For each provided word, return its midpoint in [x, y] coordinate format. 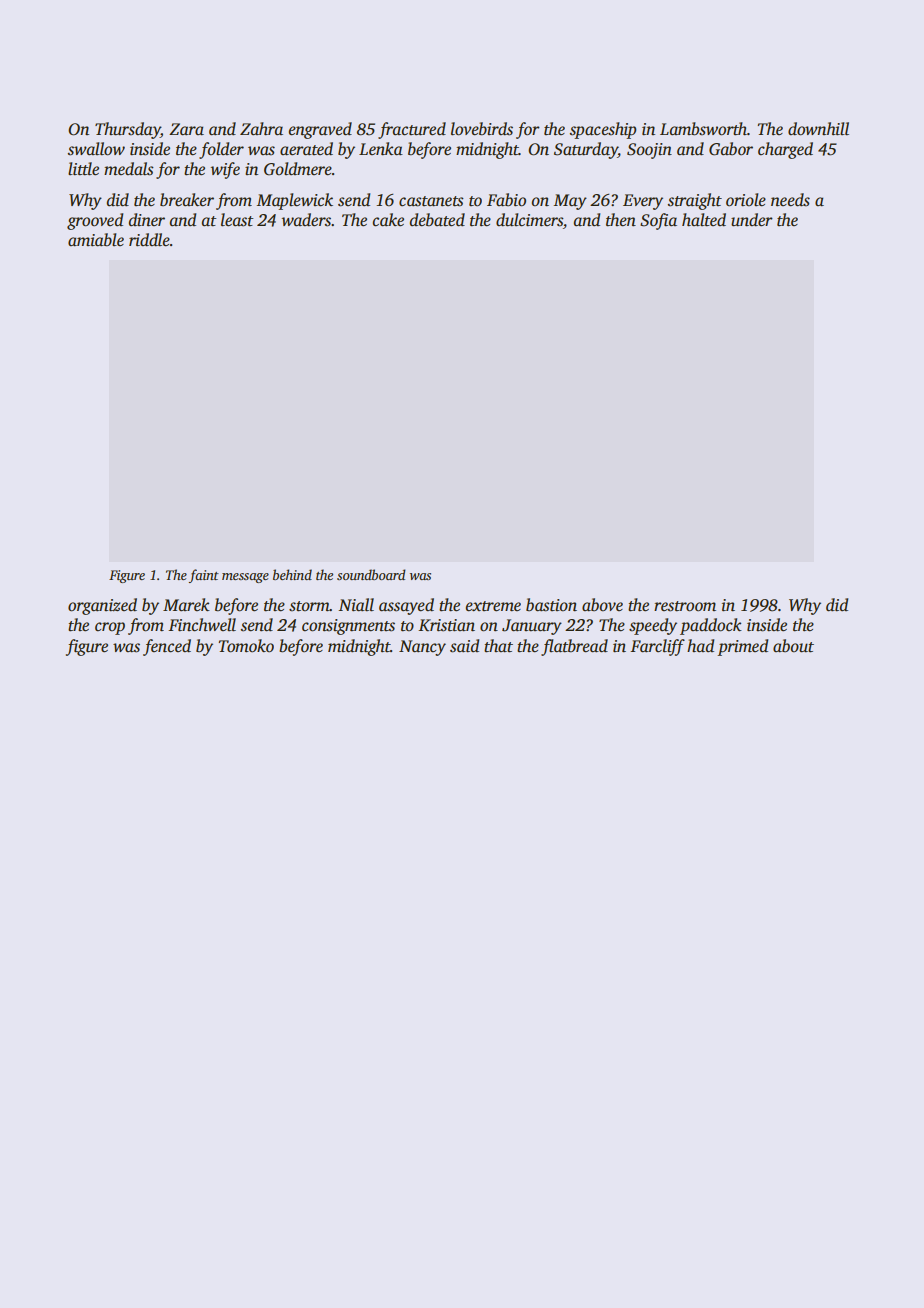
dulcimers [529, 220]
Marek [186, 604]
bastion [551, 605]
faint [204, 576]
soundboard [371, 574]
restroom [685, 606]
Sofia [658, 221]
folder [221, 150]
